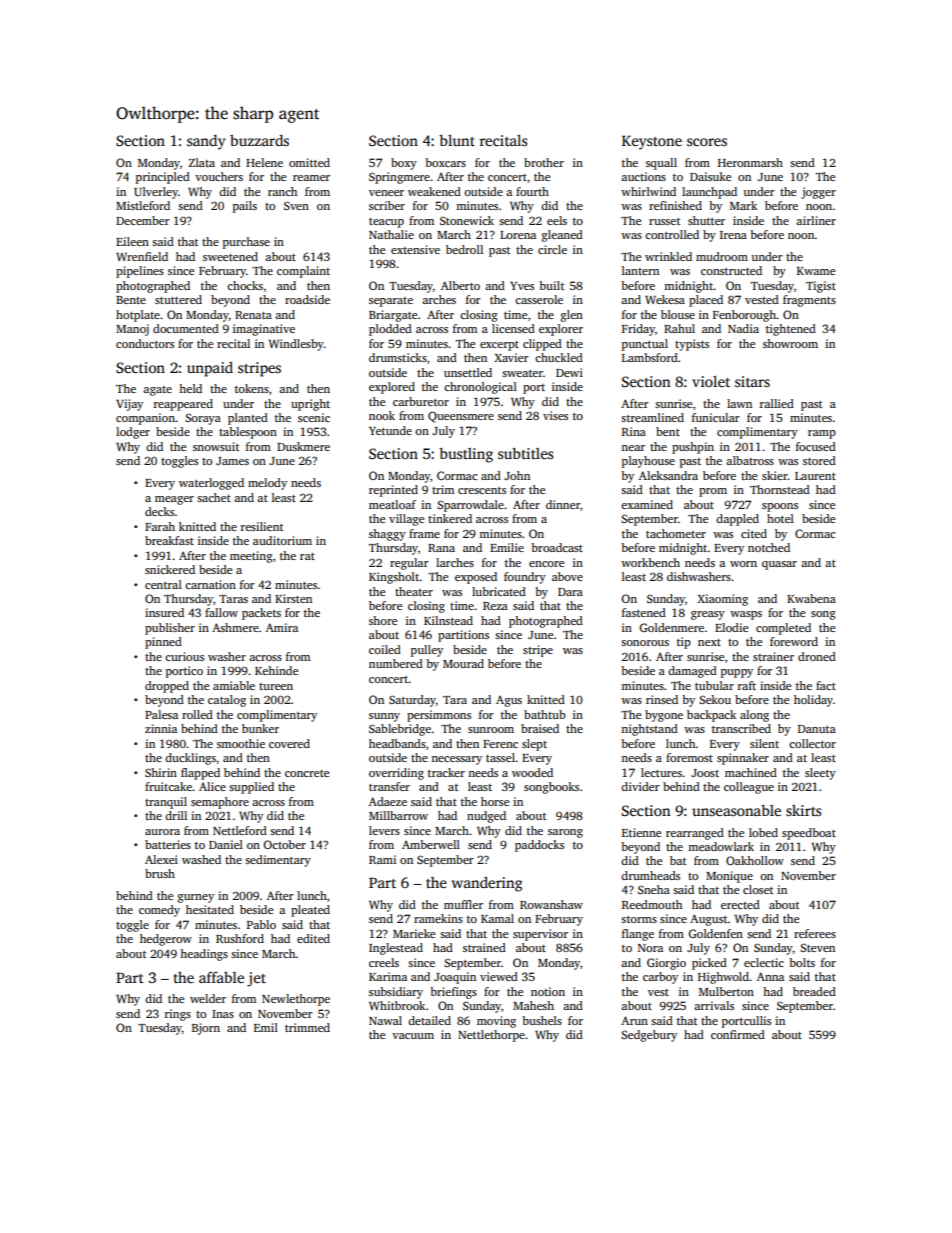 This screenshot has width=952, height=1233. I want to click on dappled, so click(737, 520).
